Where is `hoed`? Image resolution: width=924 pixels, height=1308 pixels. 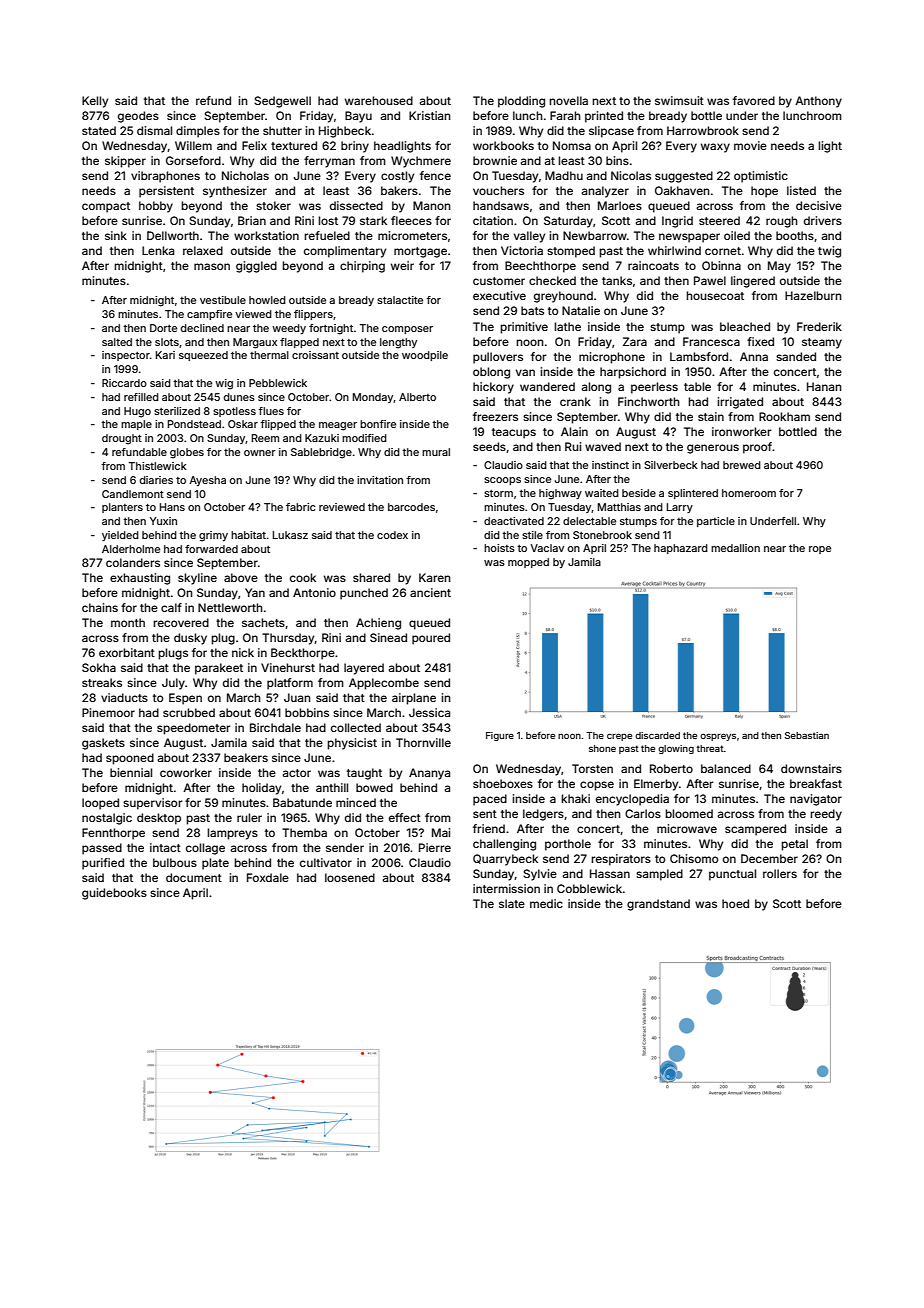 hoed is located at coordinates (735, 903).
